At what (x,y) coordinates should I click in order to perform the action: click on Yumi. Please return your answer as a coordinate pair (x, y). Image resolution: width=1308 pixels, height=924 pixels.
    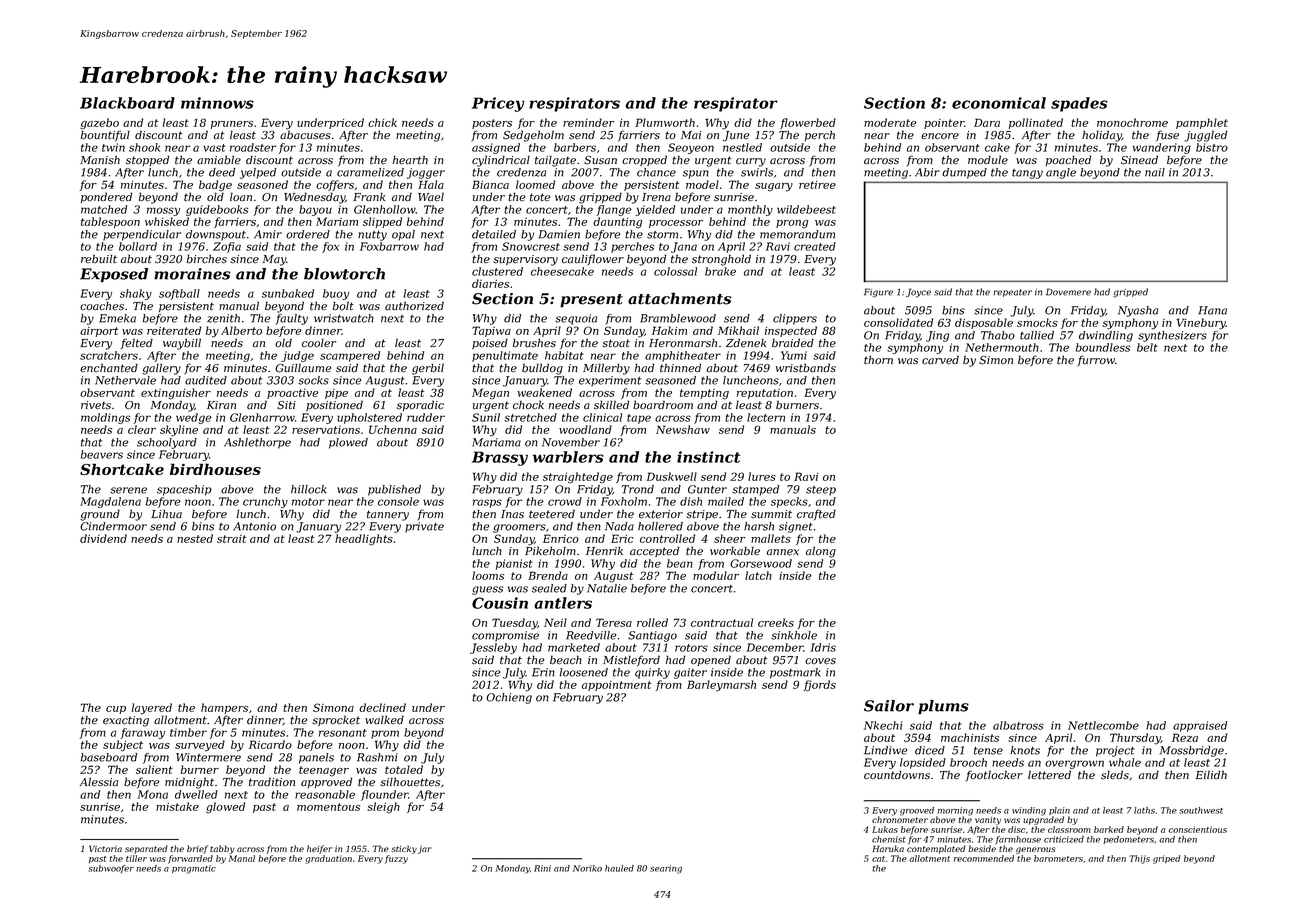
    Looking at the image, I should click on (794, 355).
